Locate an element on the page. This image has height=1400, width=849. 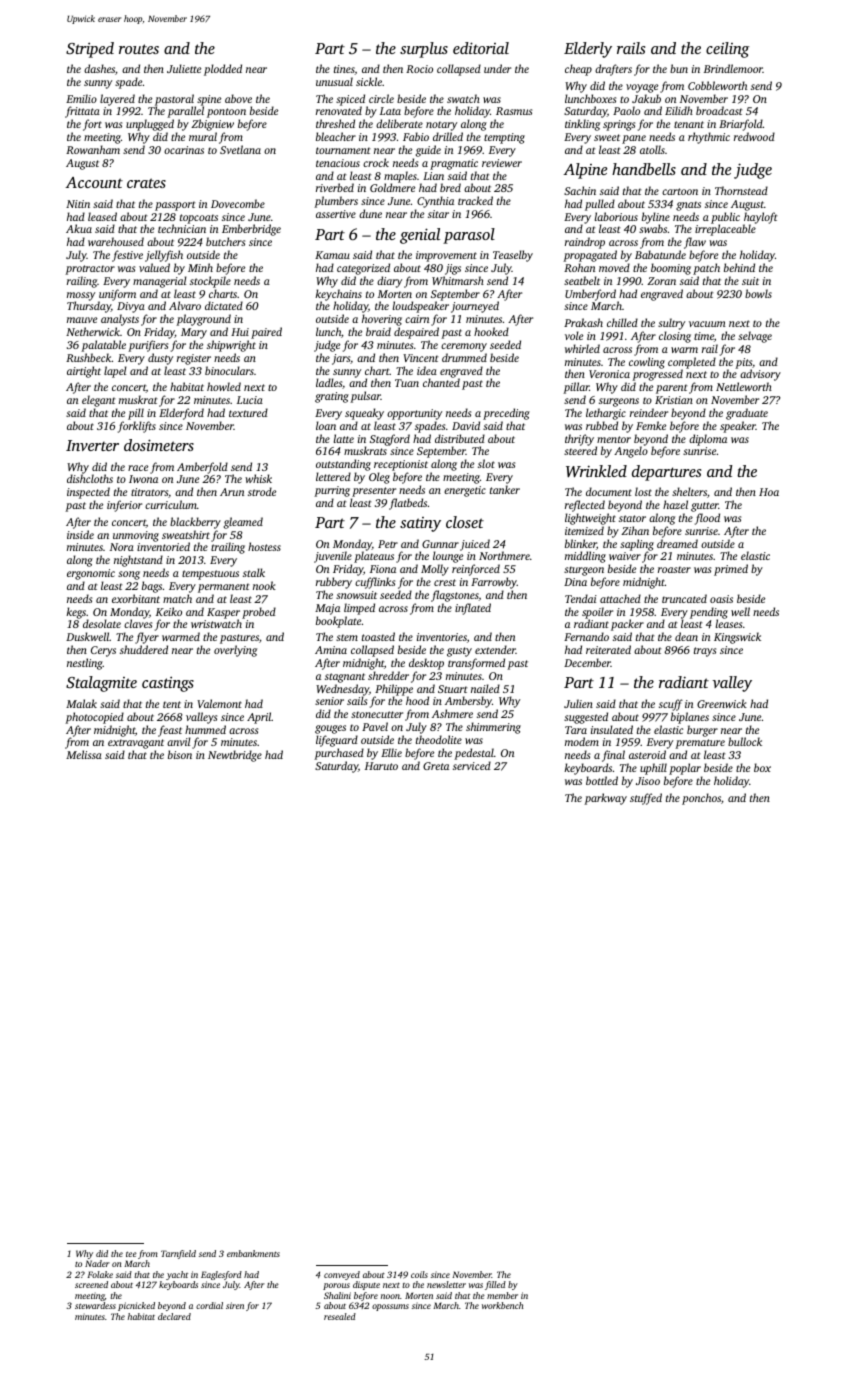
member is located at coordinates (502, 1295).
